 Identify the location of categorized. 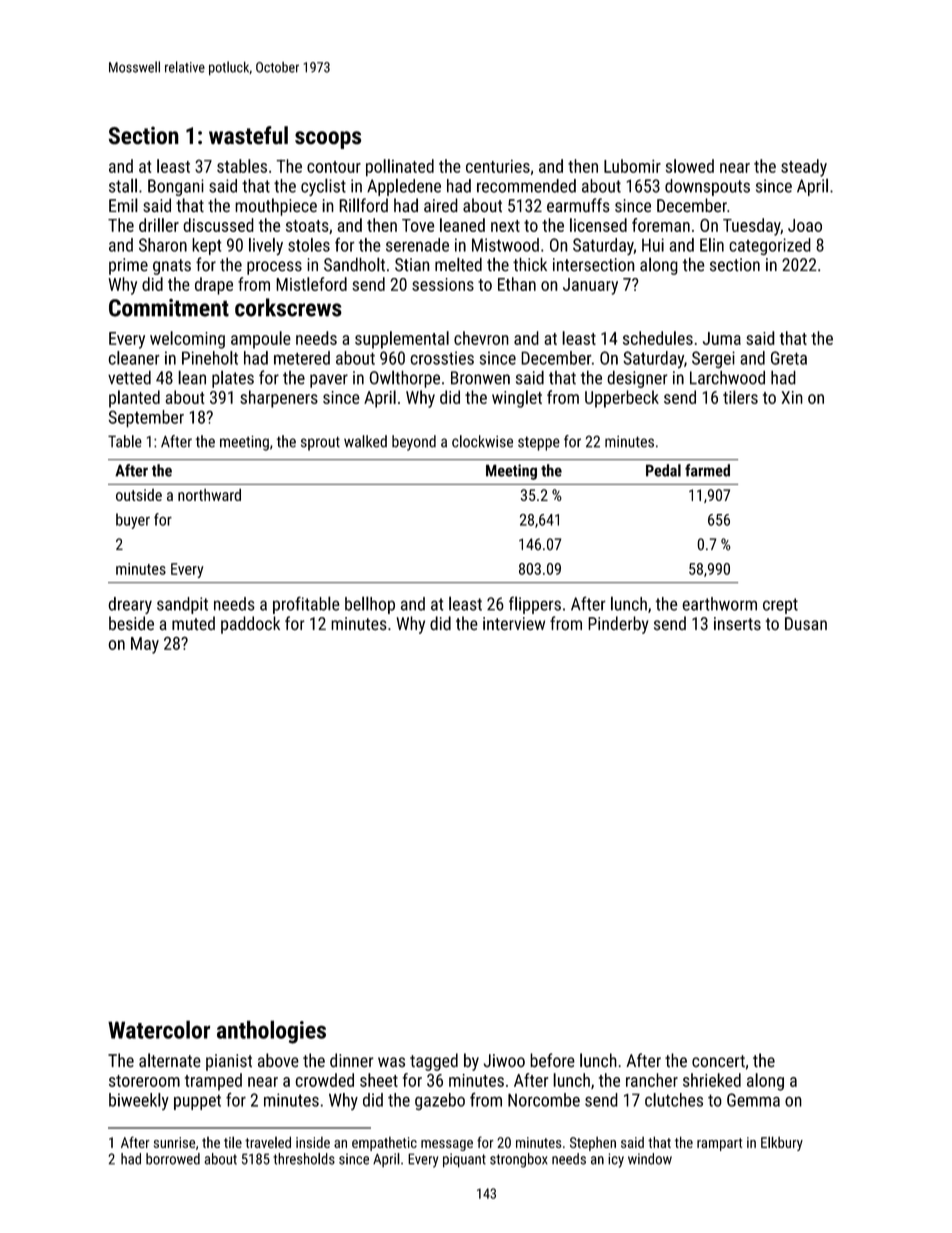
(770, 246).
